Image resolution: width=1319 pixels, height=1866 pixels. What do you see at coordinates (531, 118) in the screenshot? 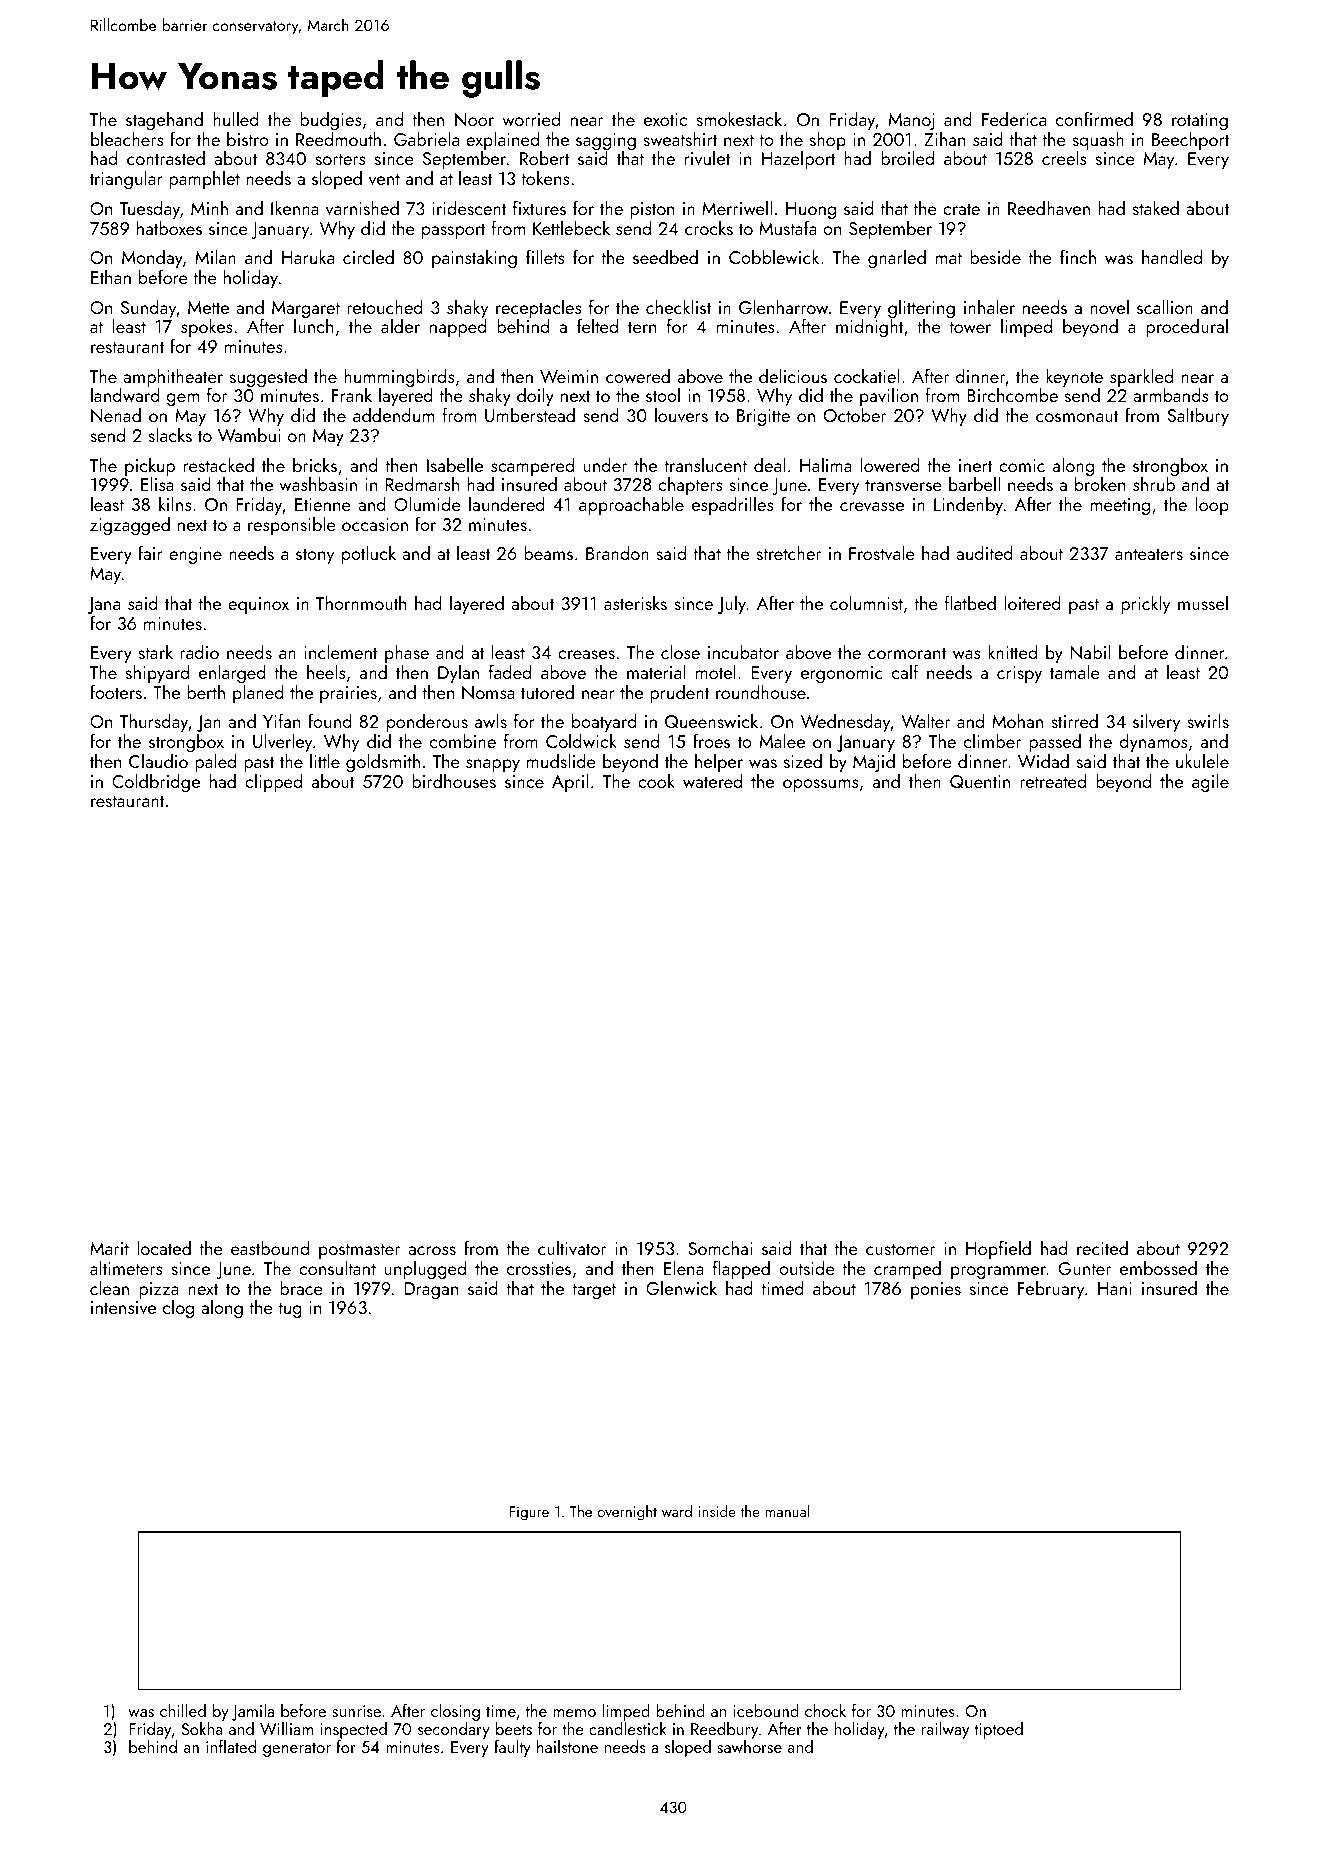
I see `worried` at bounding box center [531, 118].
